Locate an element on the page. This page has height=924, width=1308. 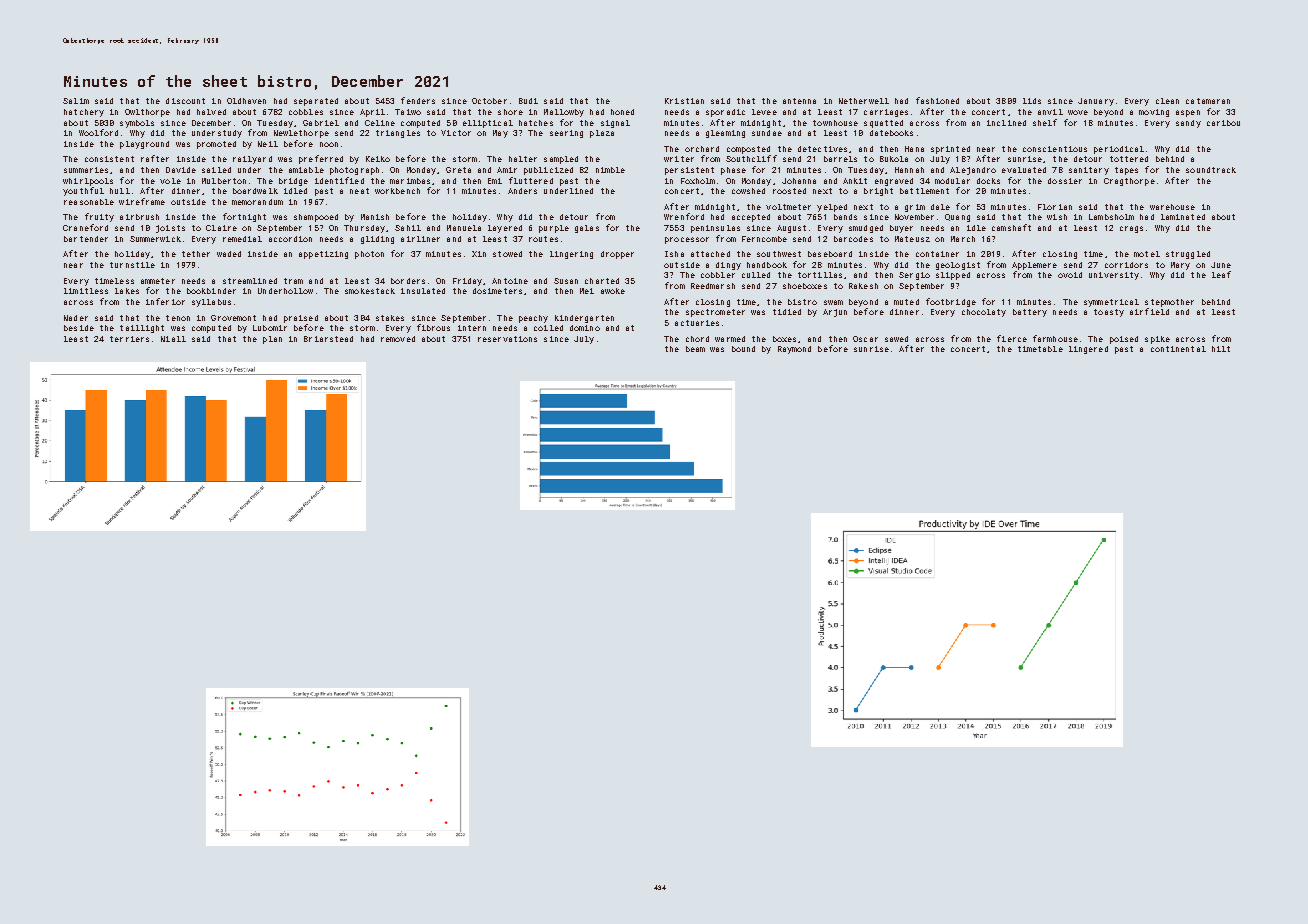
periodical is located at coordinates (1119, 150).
